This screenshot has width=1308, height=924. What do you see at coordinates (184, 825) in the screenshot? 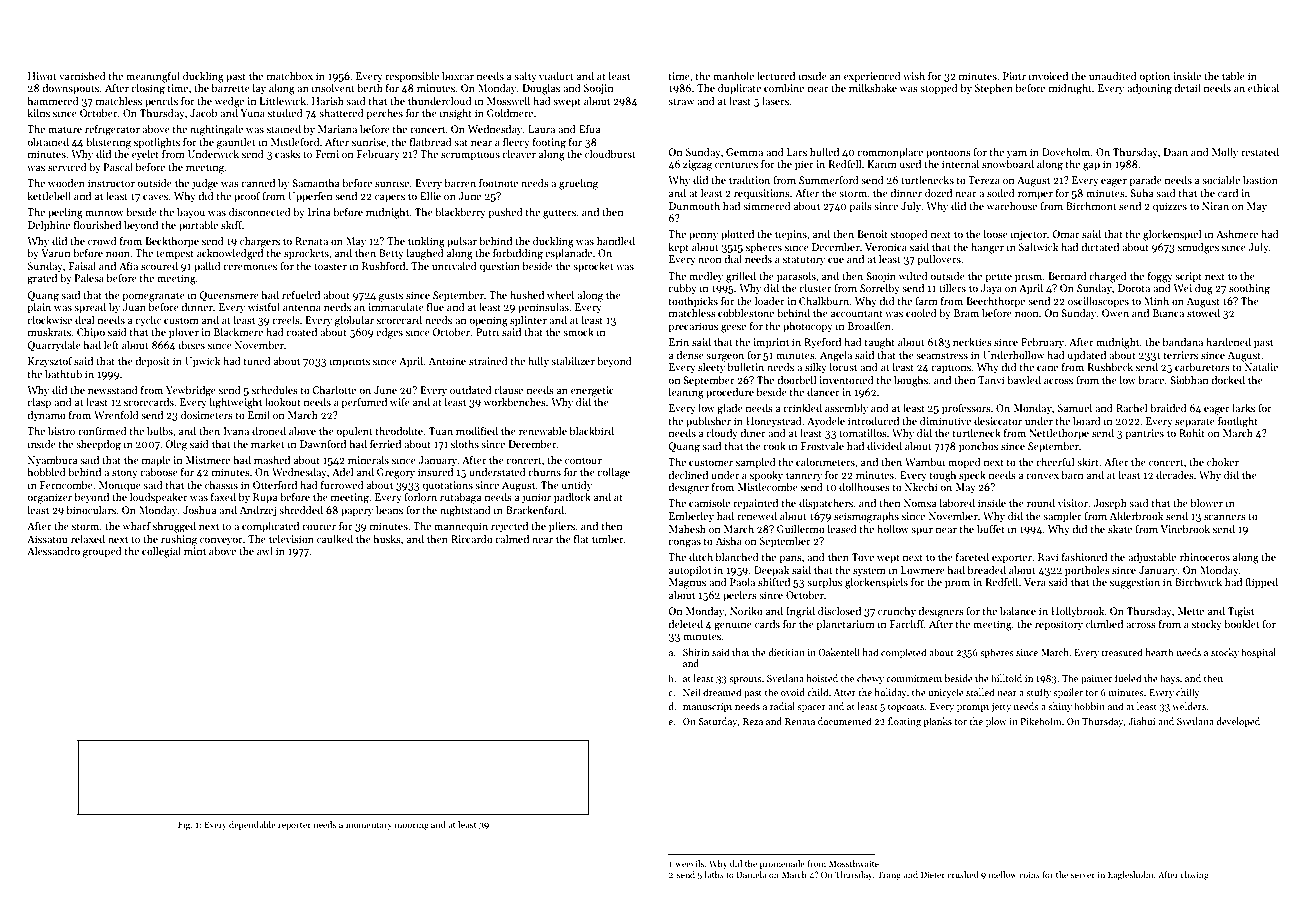
I see `Fig` at bounding box center [184, 825].
